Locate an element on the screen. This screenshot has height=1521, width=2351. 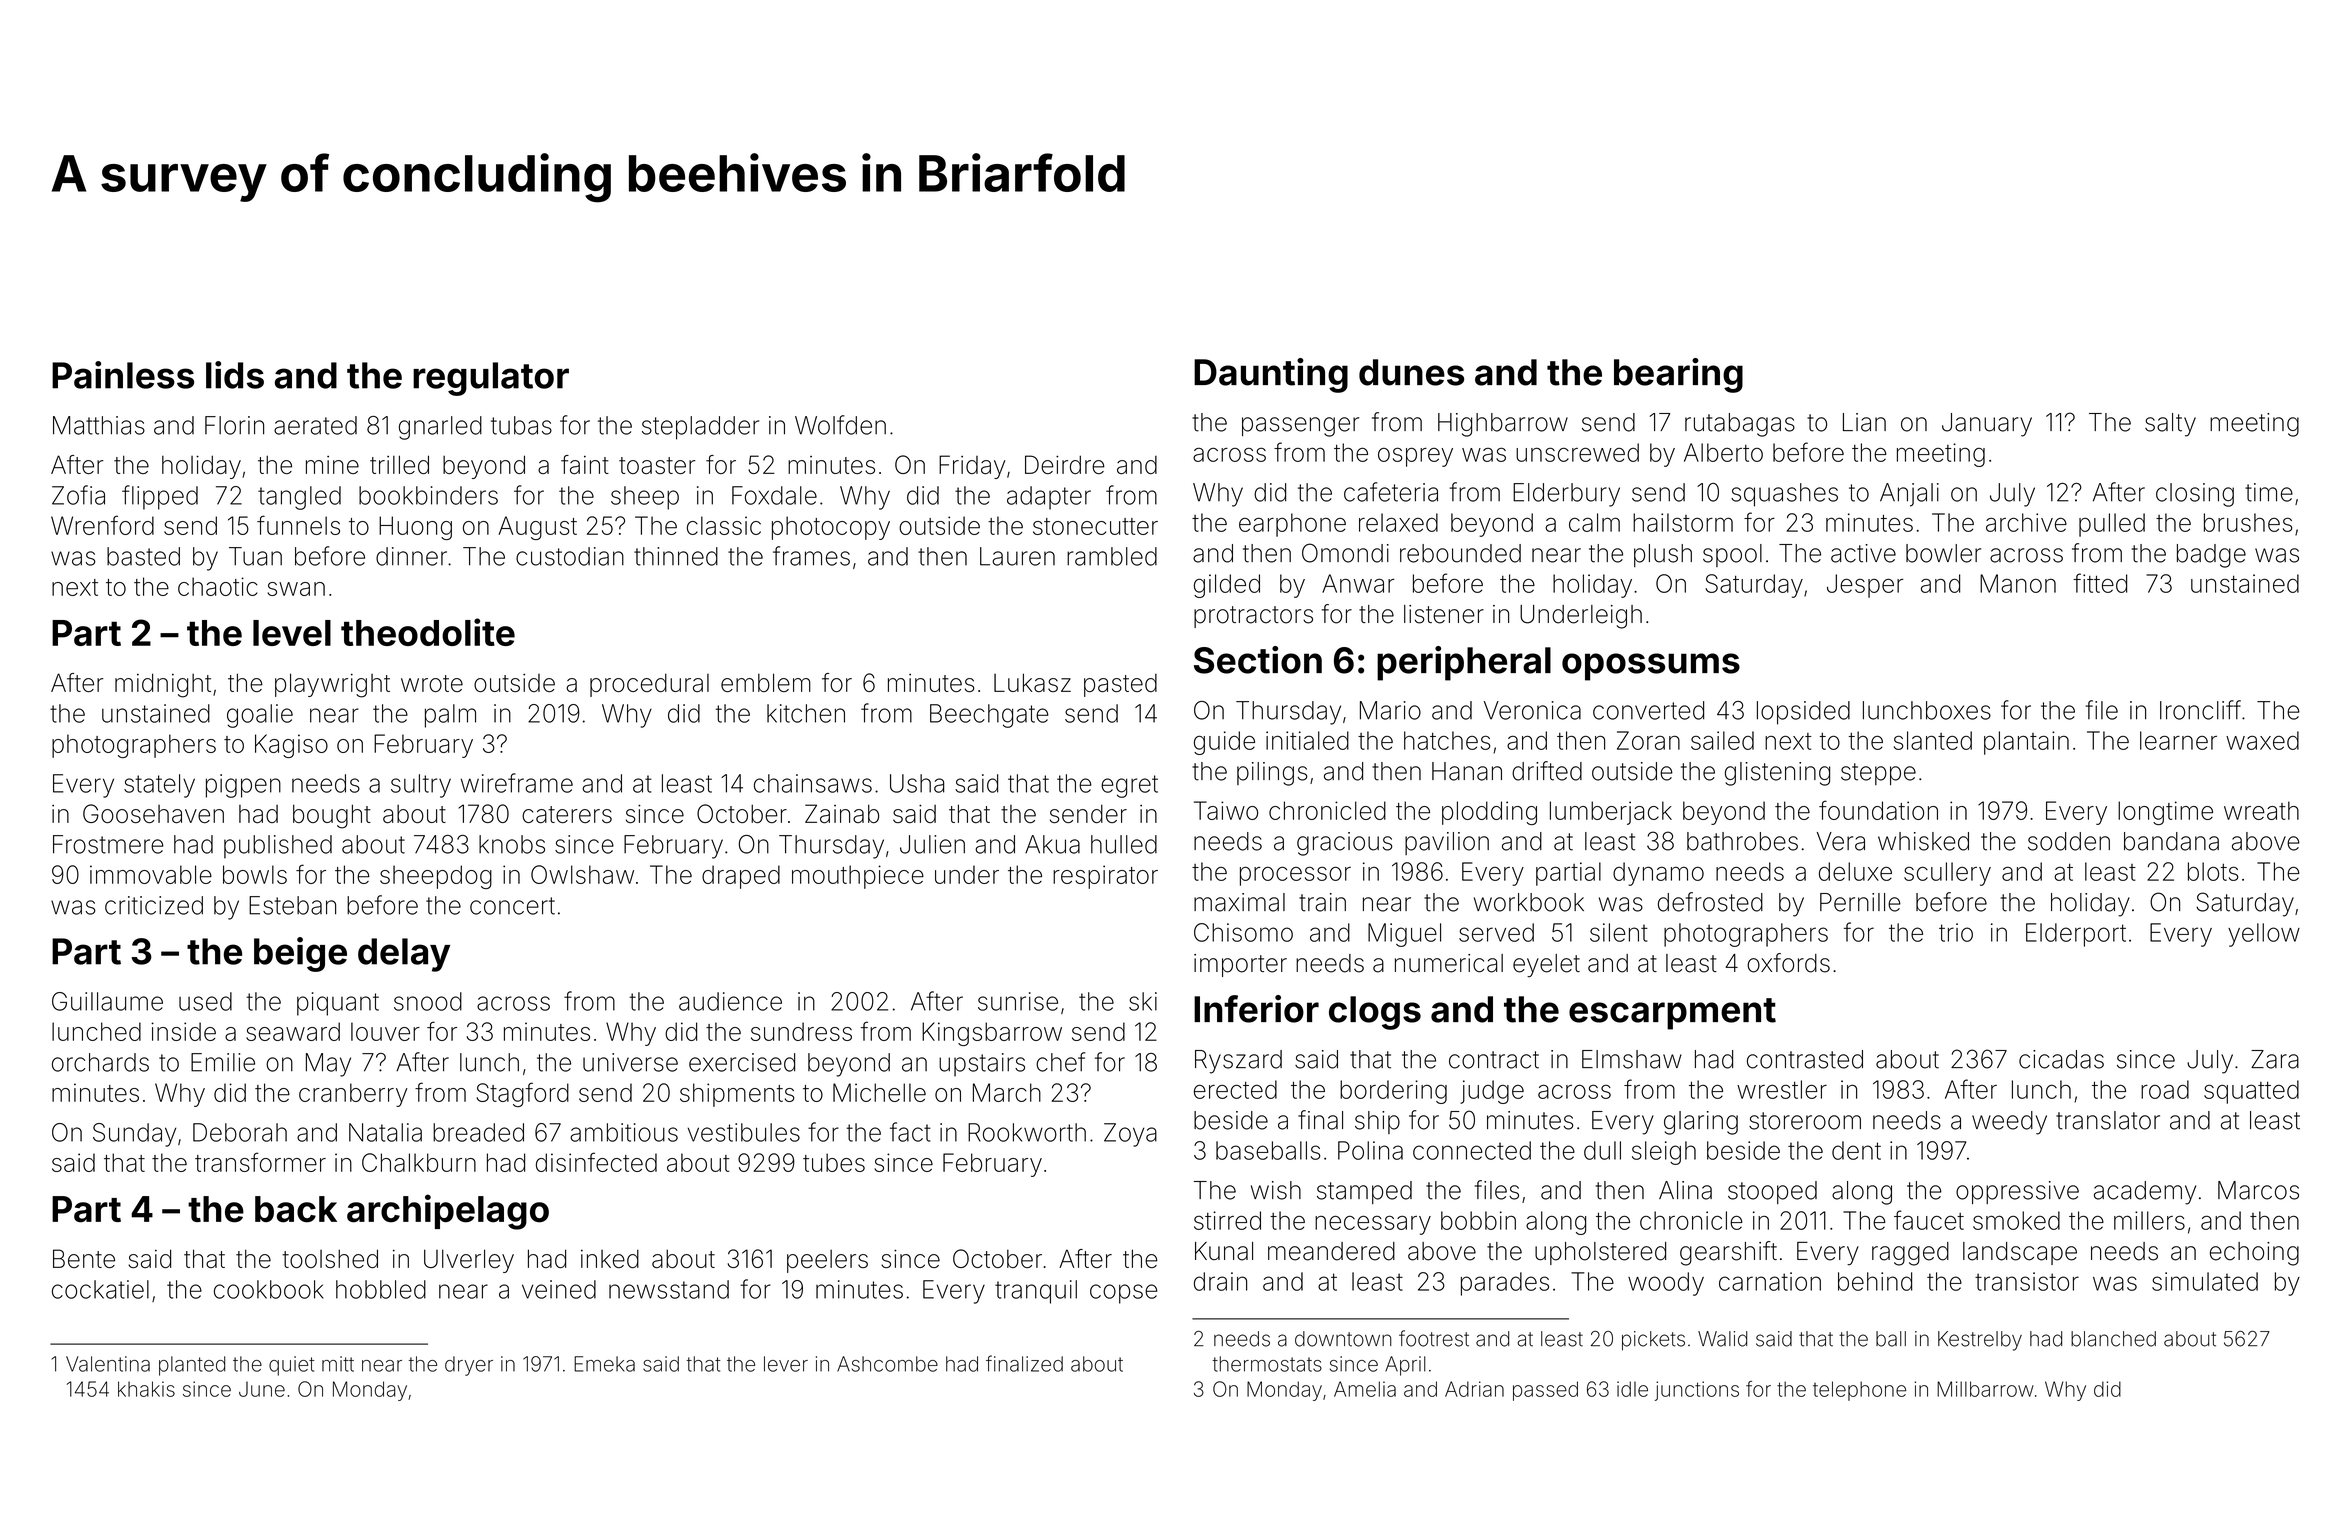
goalie is located at coordinates (260, 716).
